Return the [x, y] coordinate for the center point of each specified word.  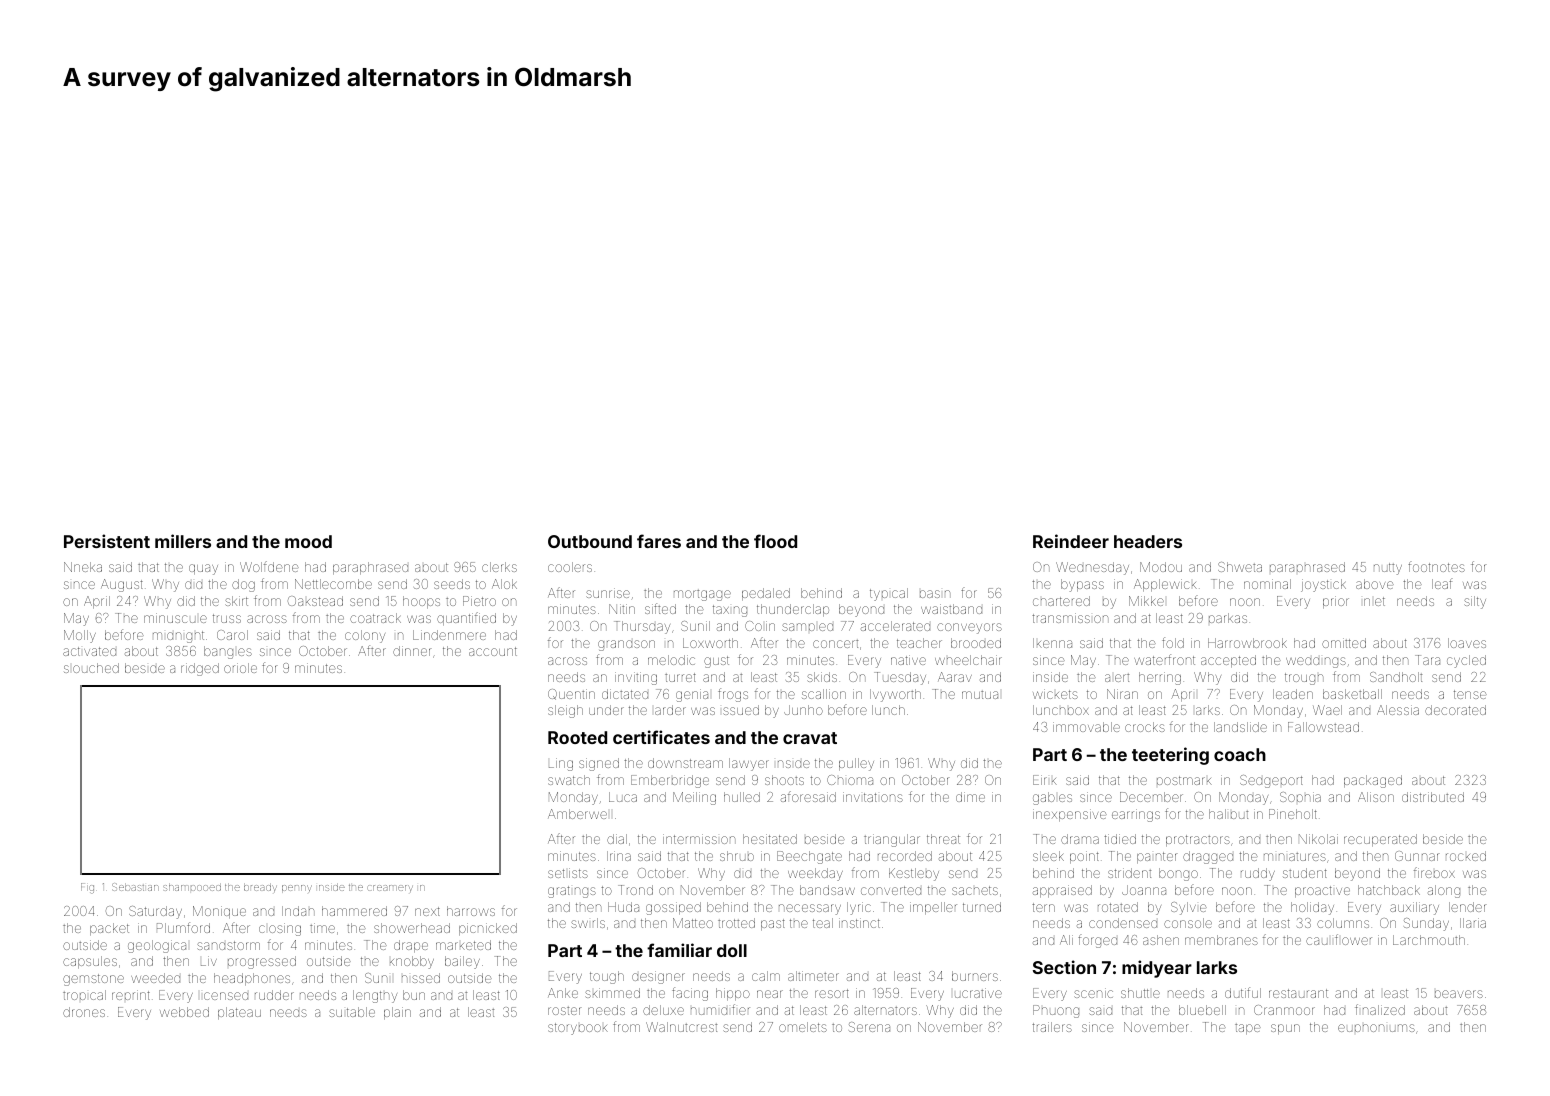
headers [1148, 541]
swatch [569, 780]
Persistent [107, 541]
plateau [239, 1013]
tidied [1120, 839]
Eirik [1045, 780]
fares [659, 541]
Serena [869, 1027]
